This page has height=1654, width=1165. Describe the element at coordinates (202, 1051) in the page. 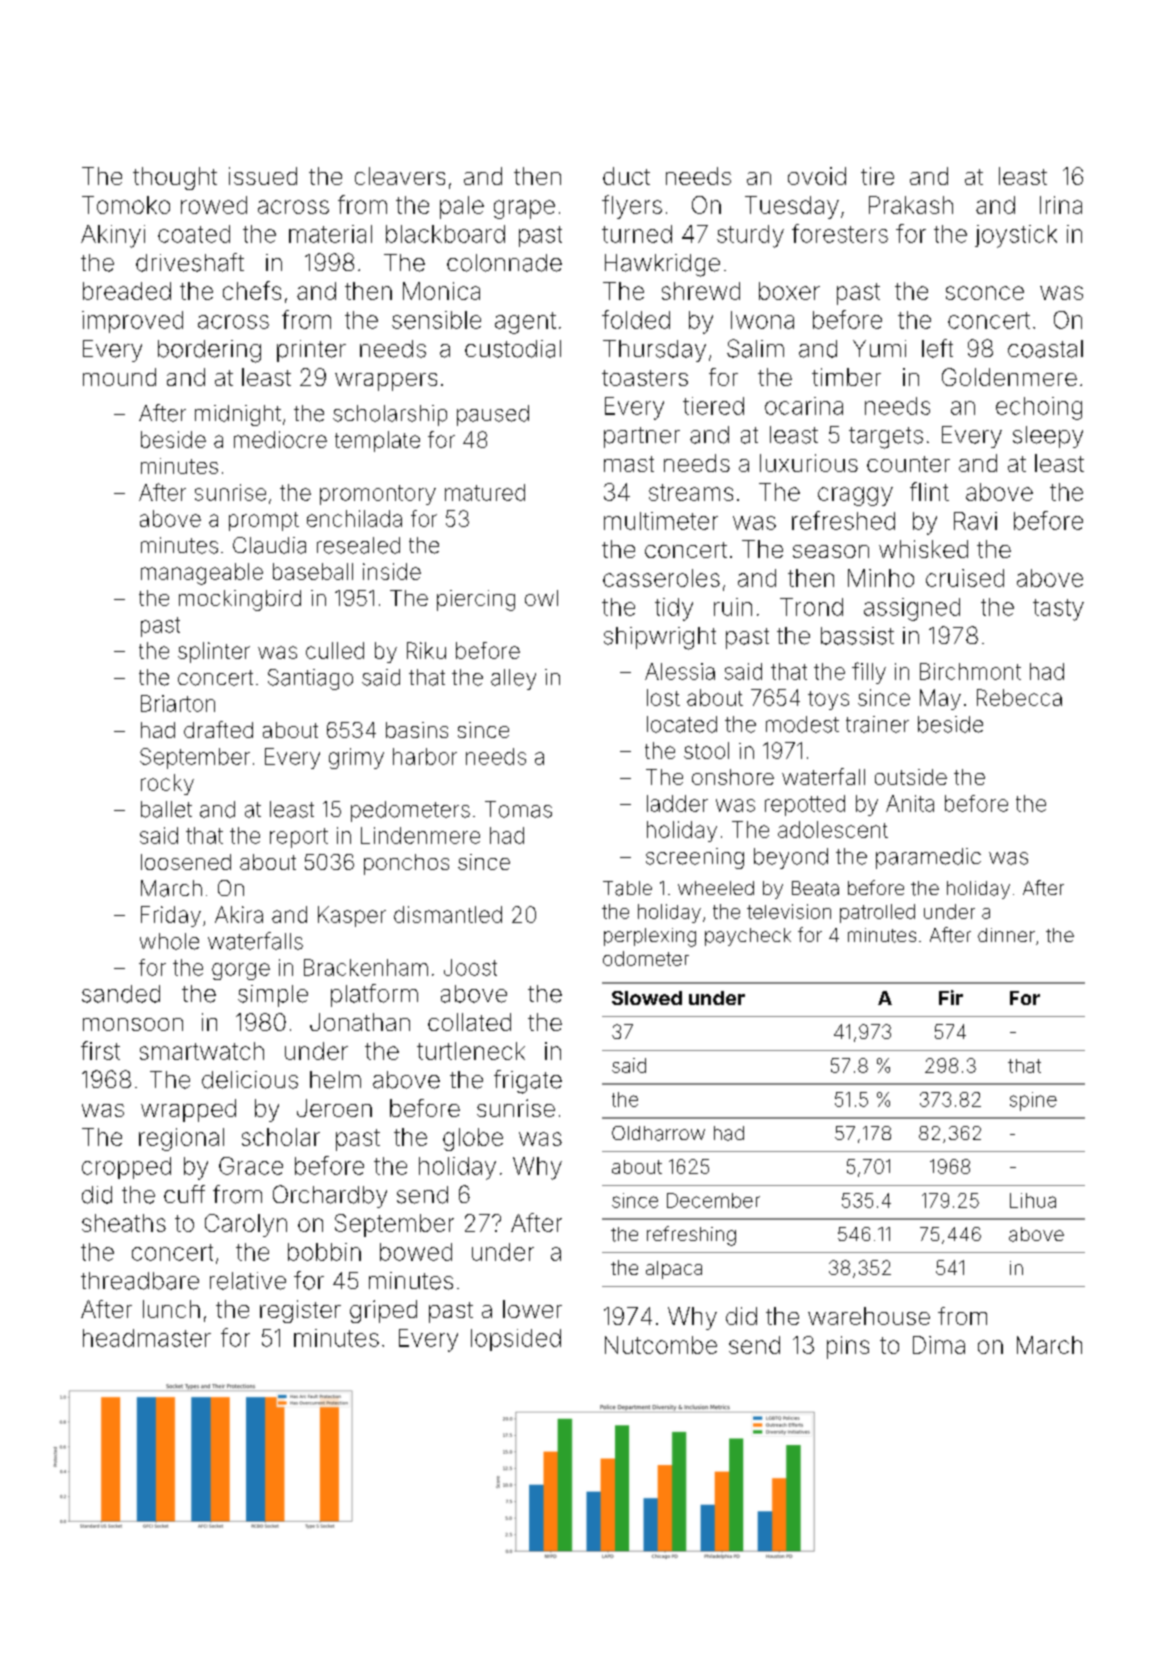

I see `smartwatch` at that location.
